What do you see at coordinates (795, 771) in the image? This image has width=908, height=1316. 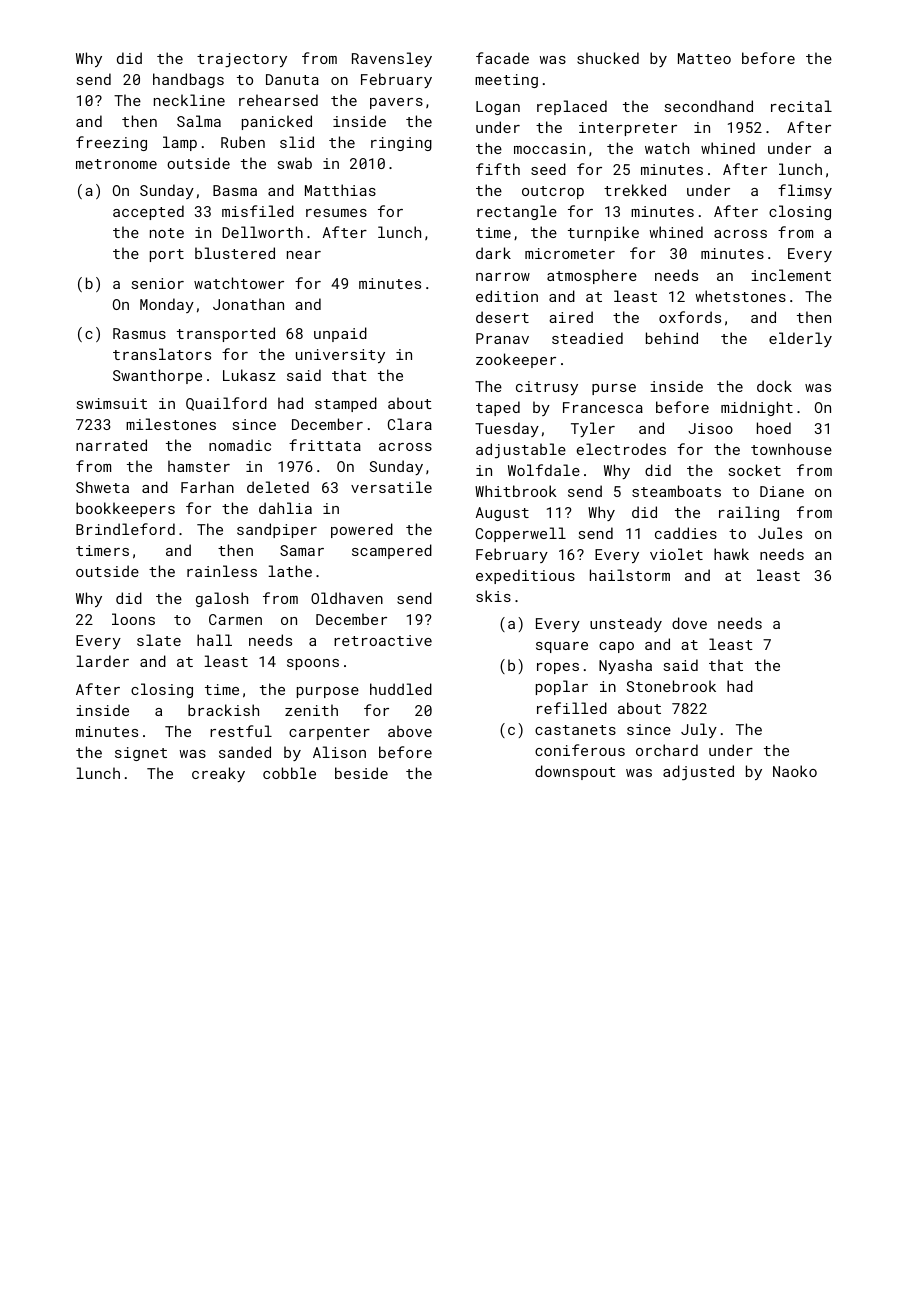 I see `Naoko` at bounding box center [795, 771].
